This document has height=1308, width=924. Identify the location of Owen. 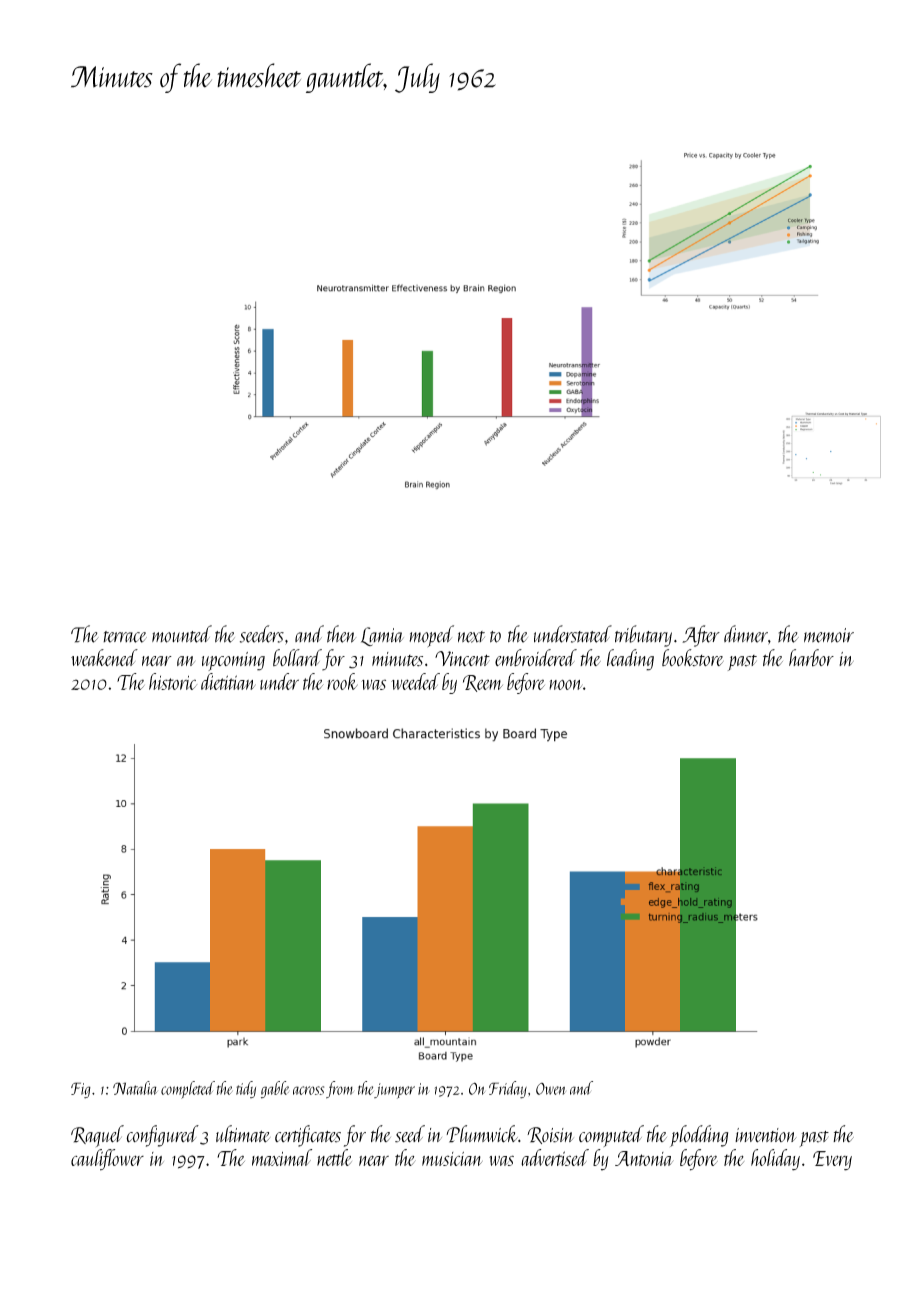
(550, 1089).
